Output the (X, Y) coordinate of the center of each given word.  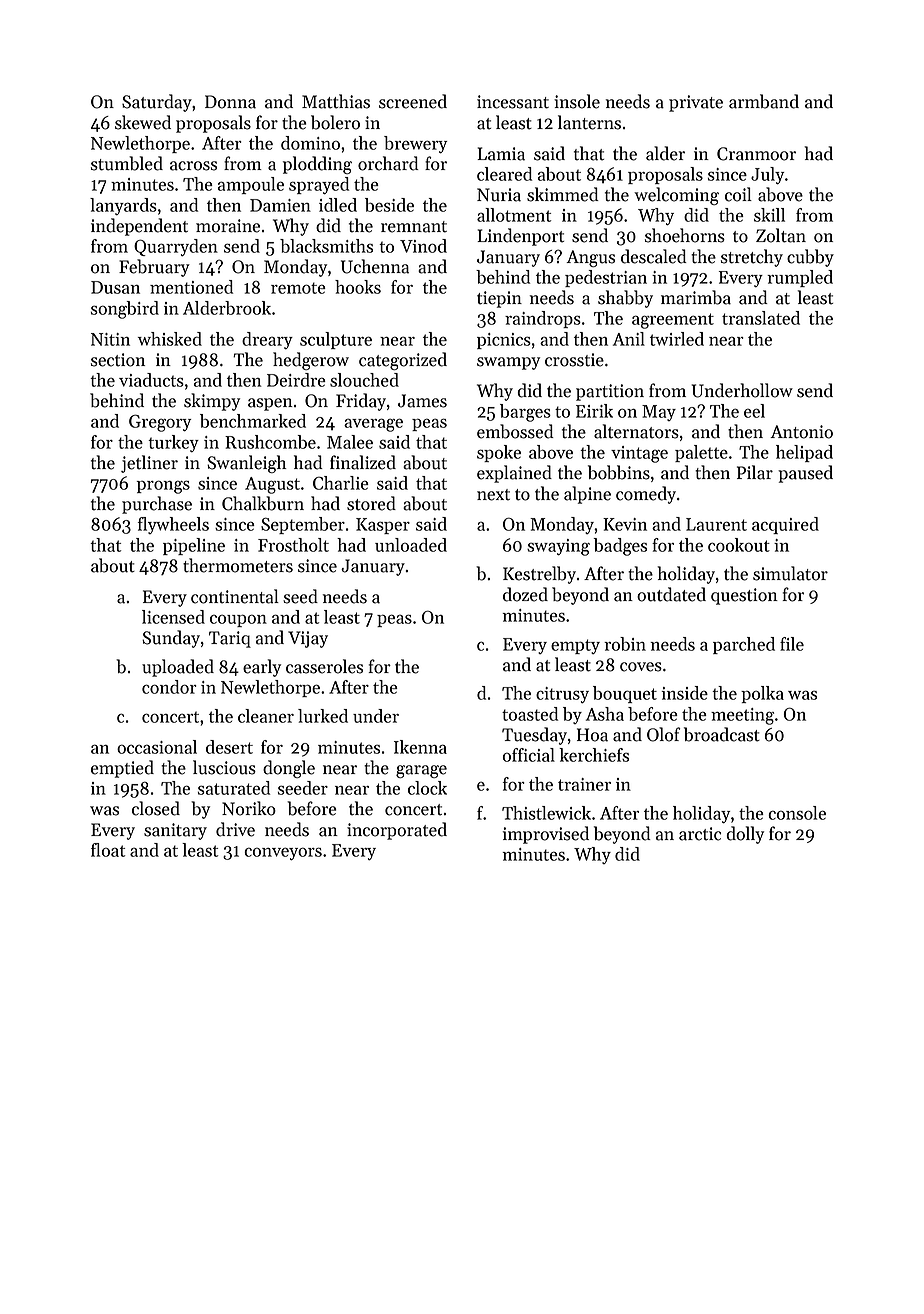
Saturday (157, 103)
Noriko (249, 808)
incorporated (397, 831)
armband (764, 101)
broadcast (722, 734)
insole (577, 101)
